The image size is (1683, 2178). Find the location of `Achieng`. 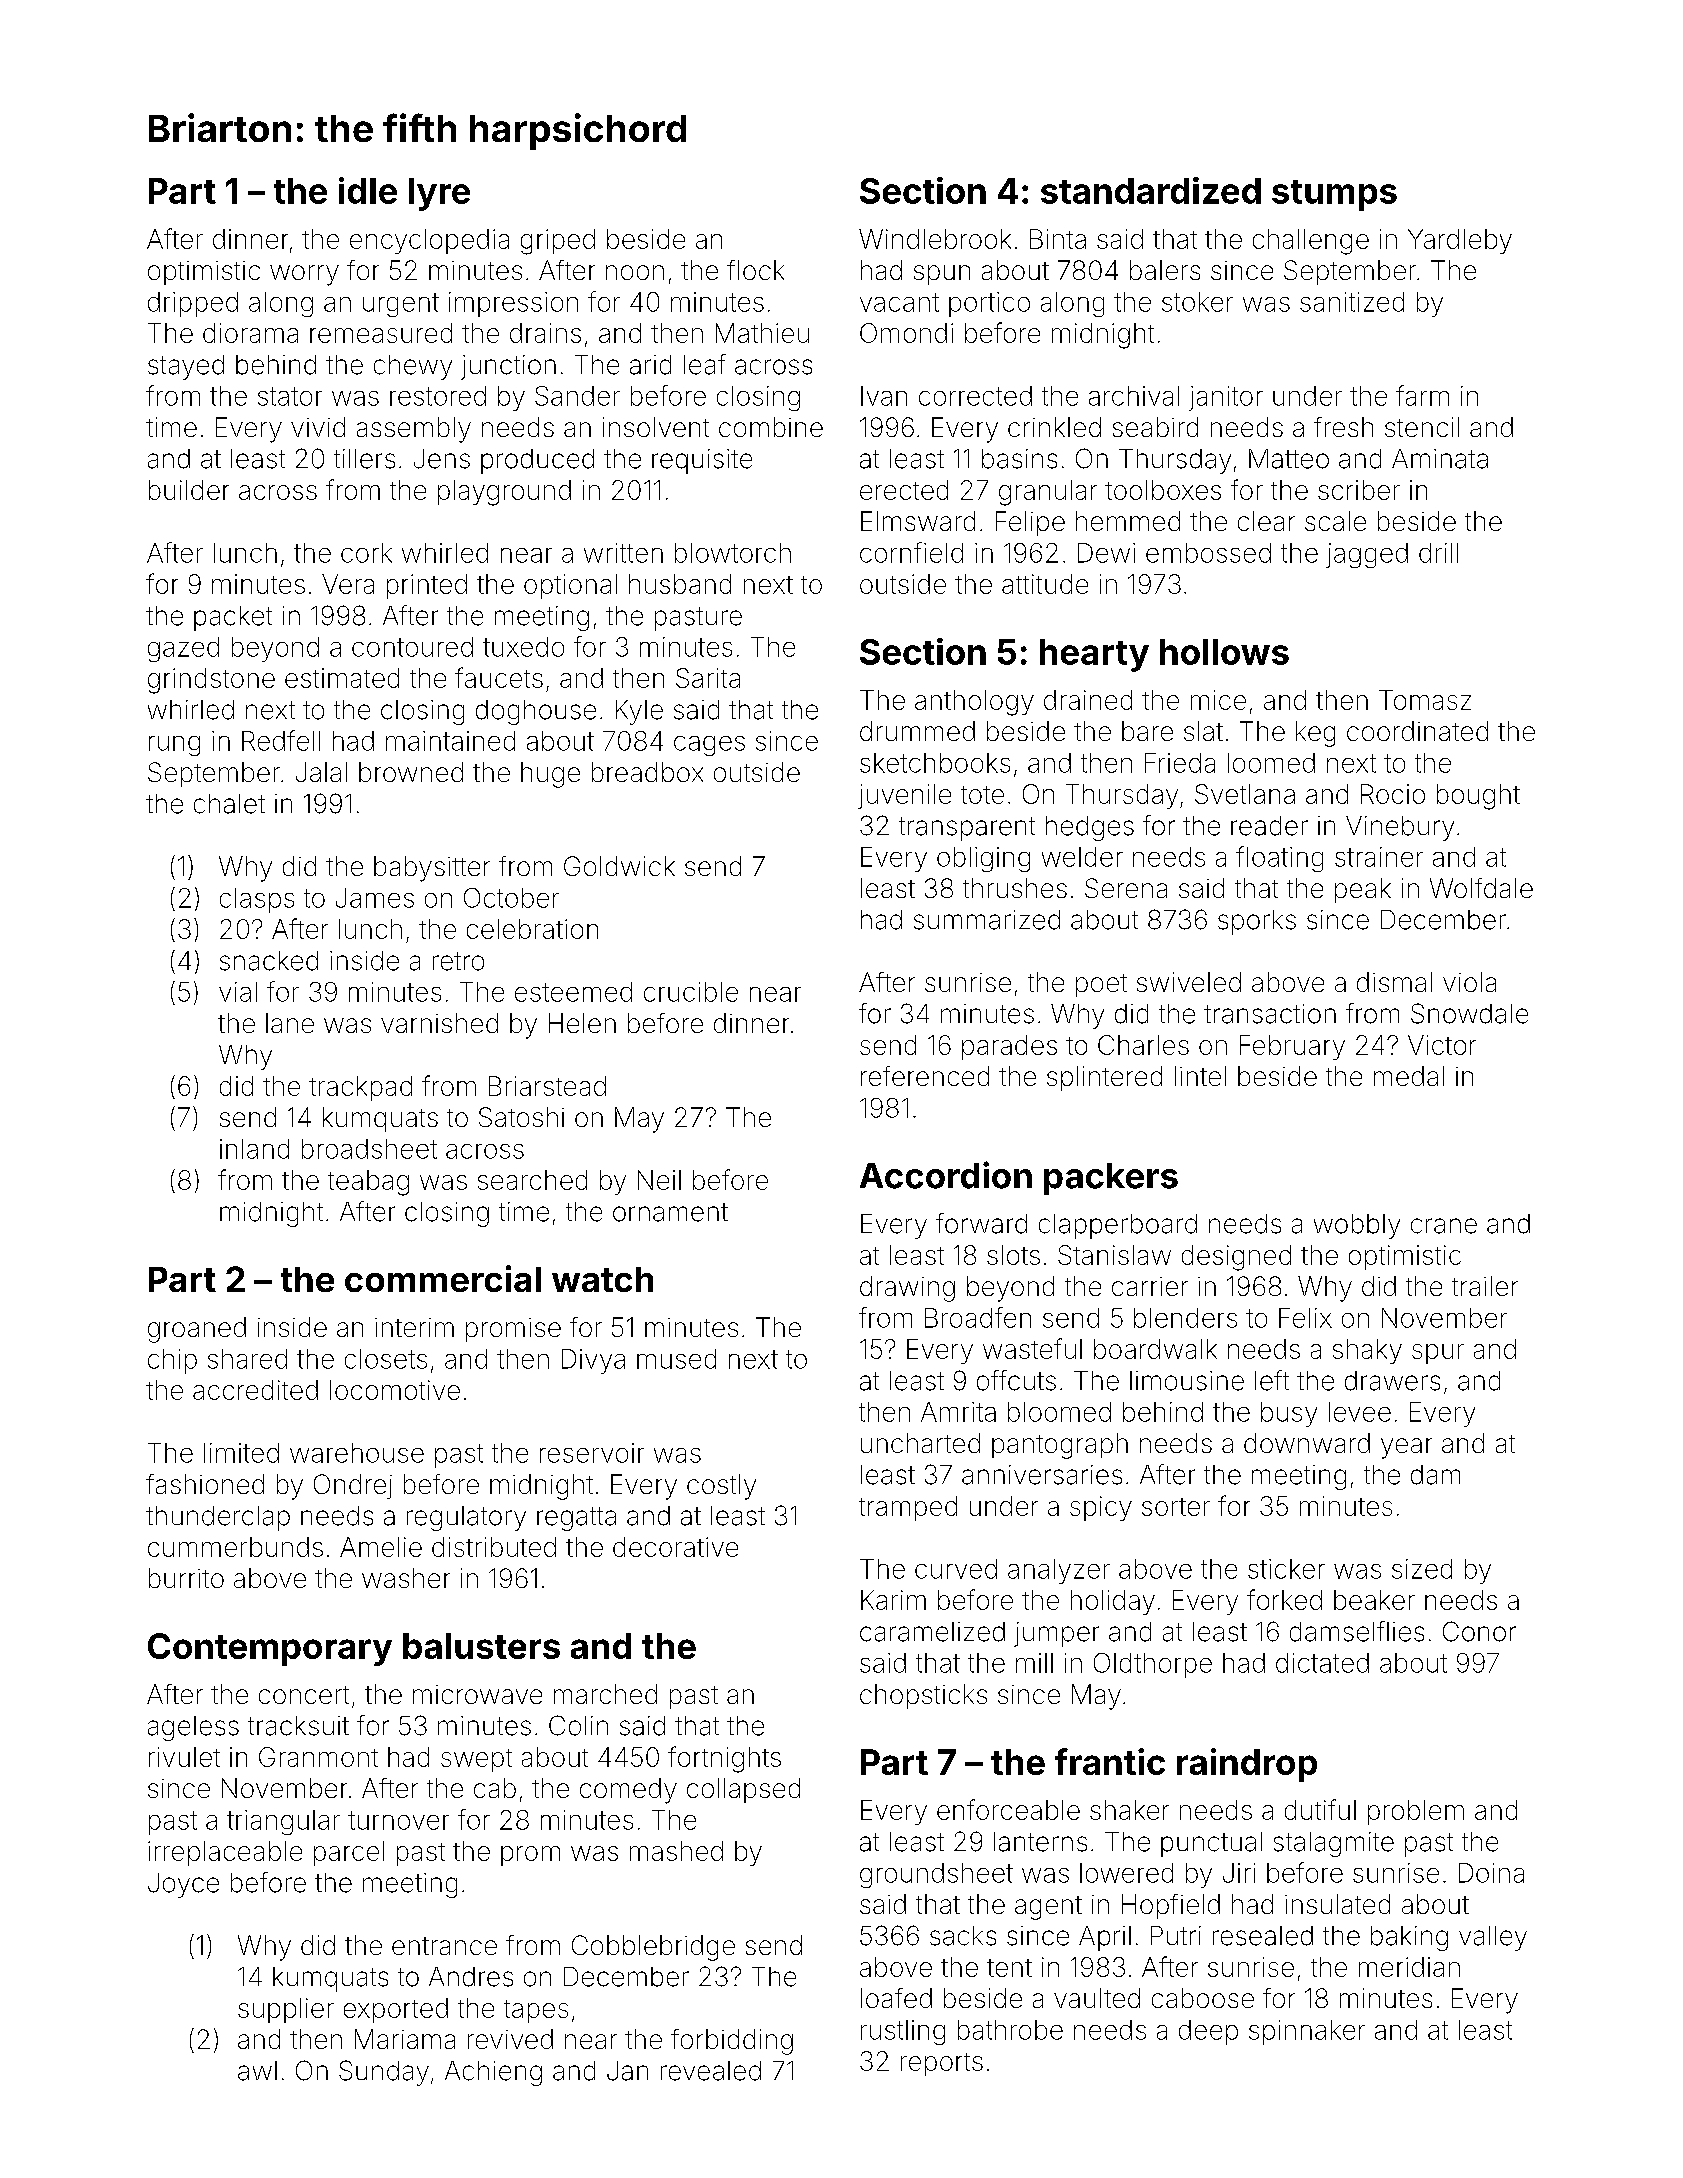

Achieng is located at coordinates (493, 2073).
